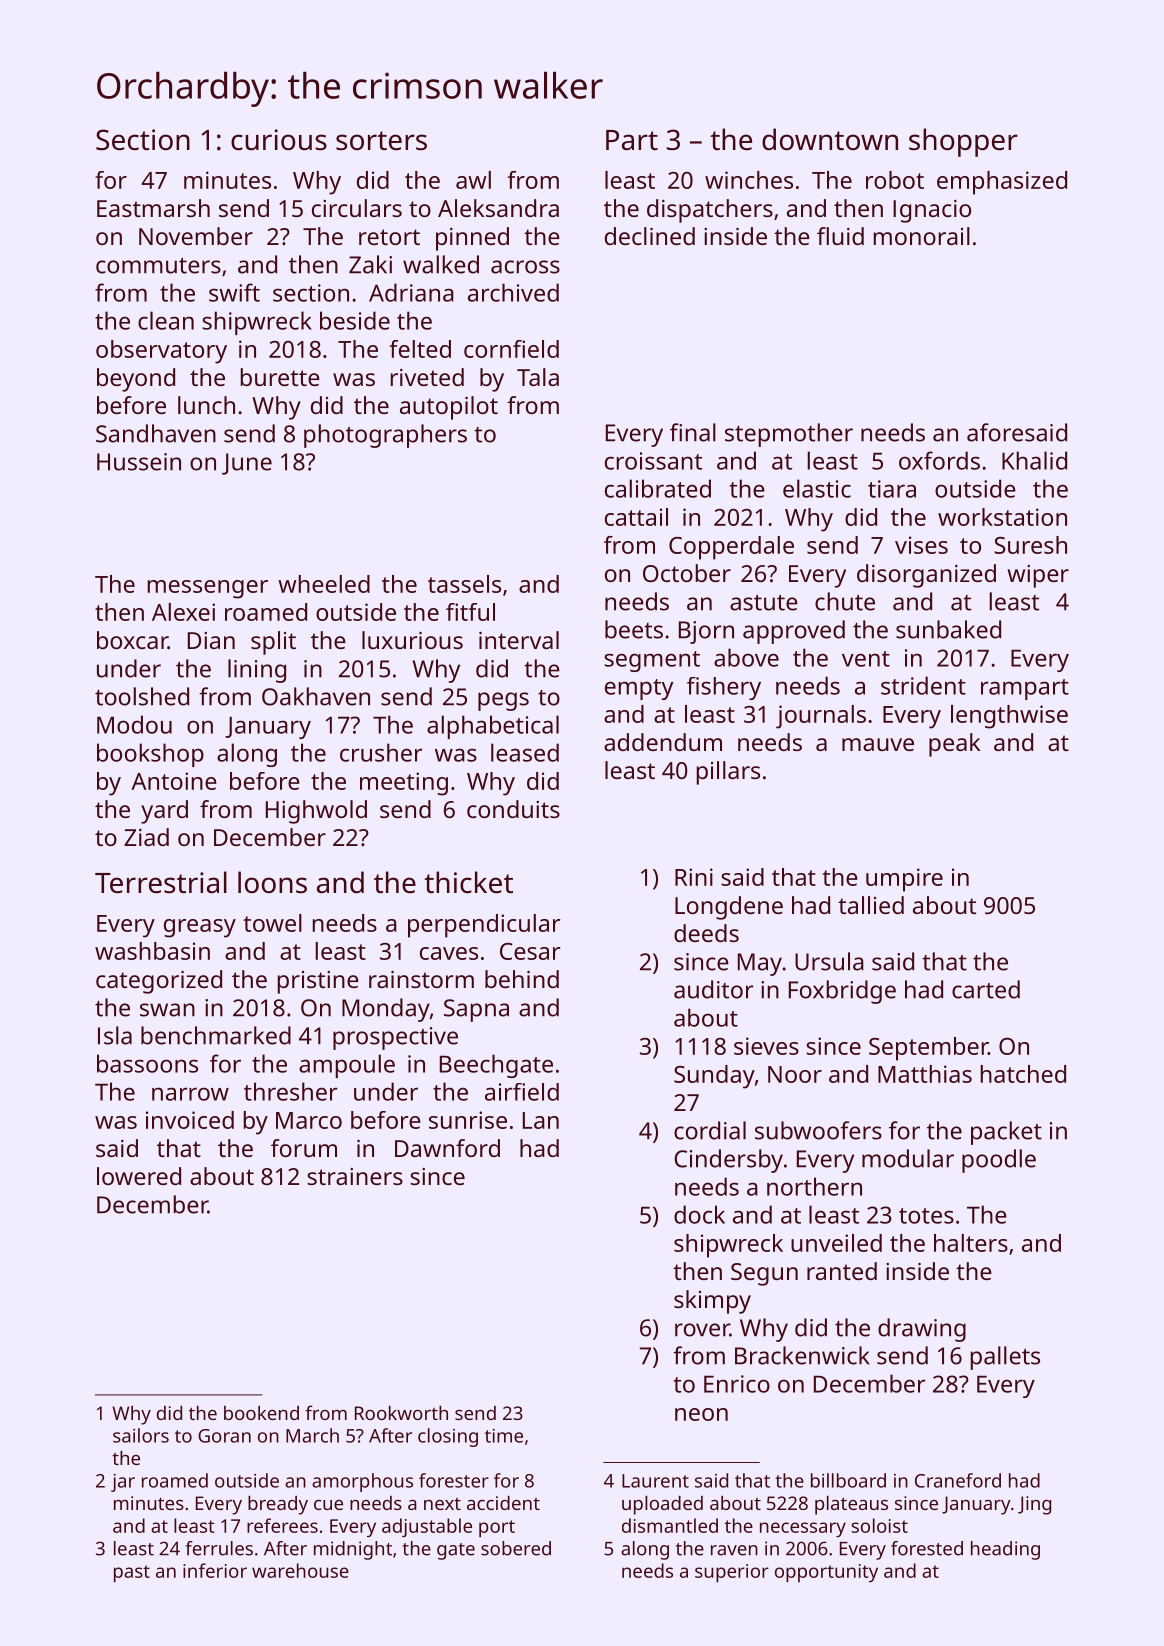 The image size is (1164, 1646). Describe the element at coordinates (381, 141) in the screenshot. I see `sorters` at that location.
